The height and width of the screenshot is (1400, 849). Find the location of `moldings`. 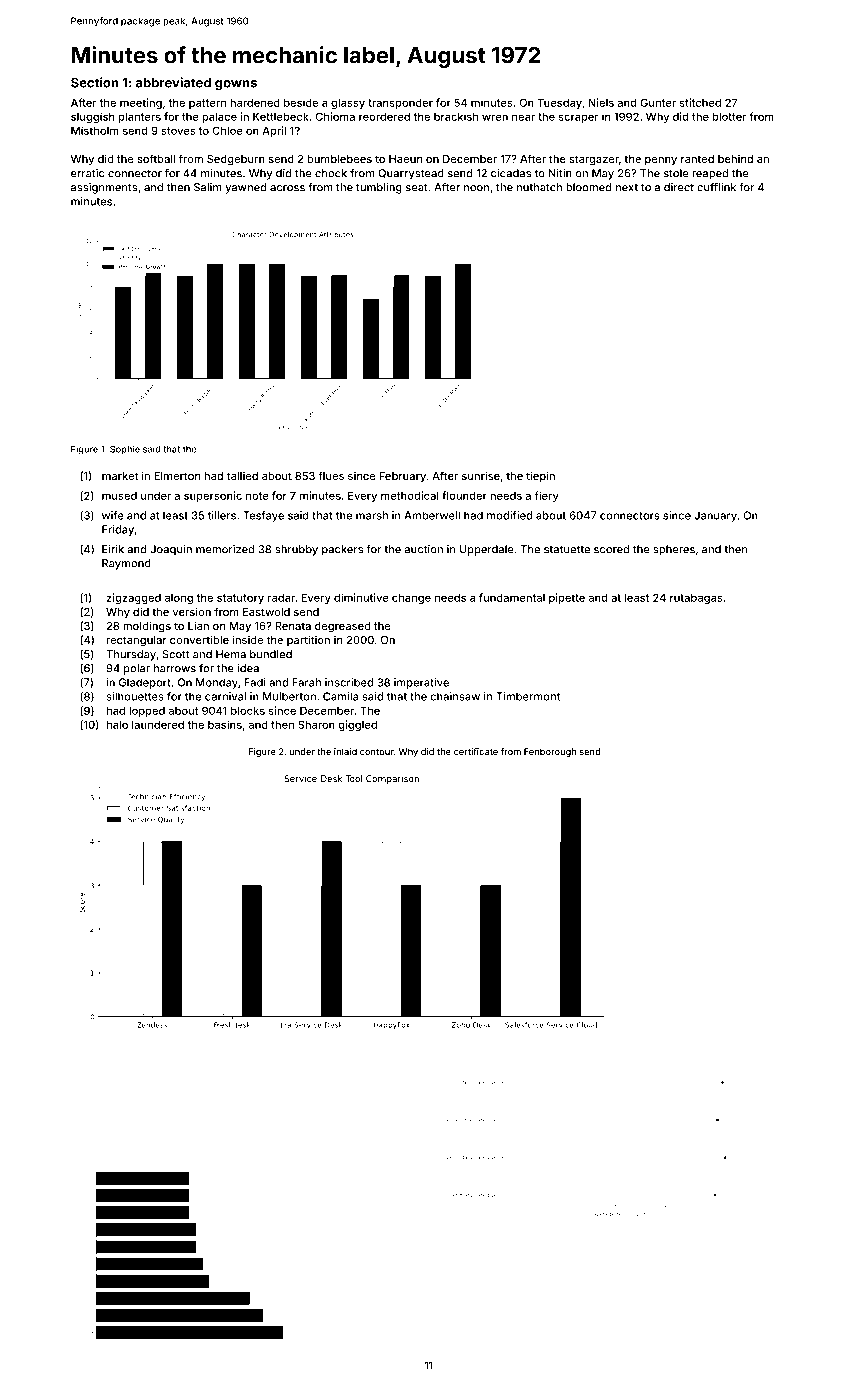

moldings is located at coordinates (147, 627).
